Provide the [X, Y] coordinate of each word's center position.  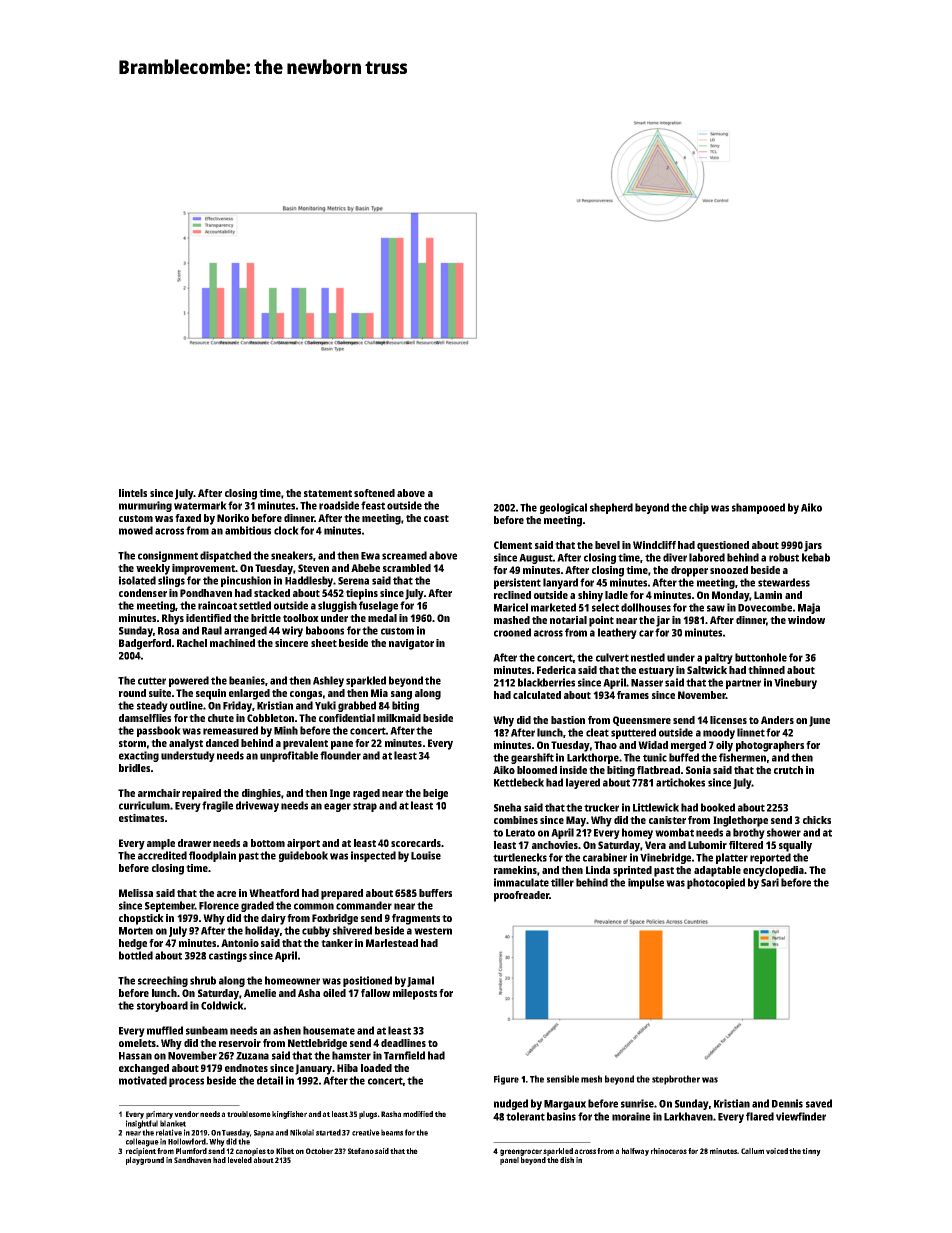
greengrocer [521, 1152]
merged [688, 746]
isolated [137, 580]
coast [436, 518]
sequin [211, 694]
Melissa [136, 893]
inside [573, 770]
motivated [143, 1080]
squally [795, 846]
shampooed [758, 508]
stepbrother [676, 1080]
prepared [342, 894]
